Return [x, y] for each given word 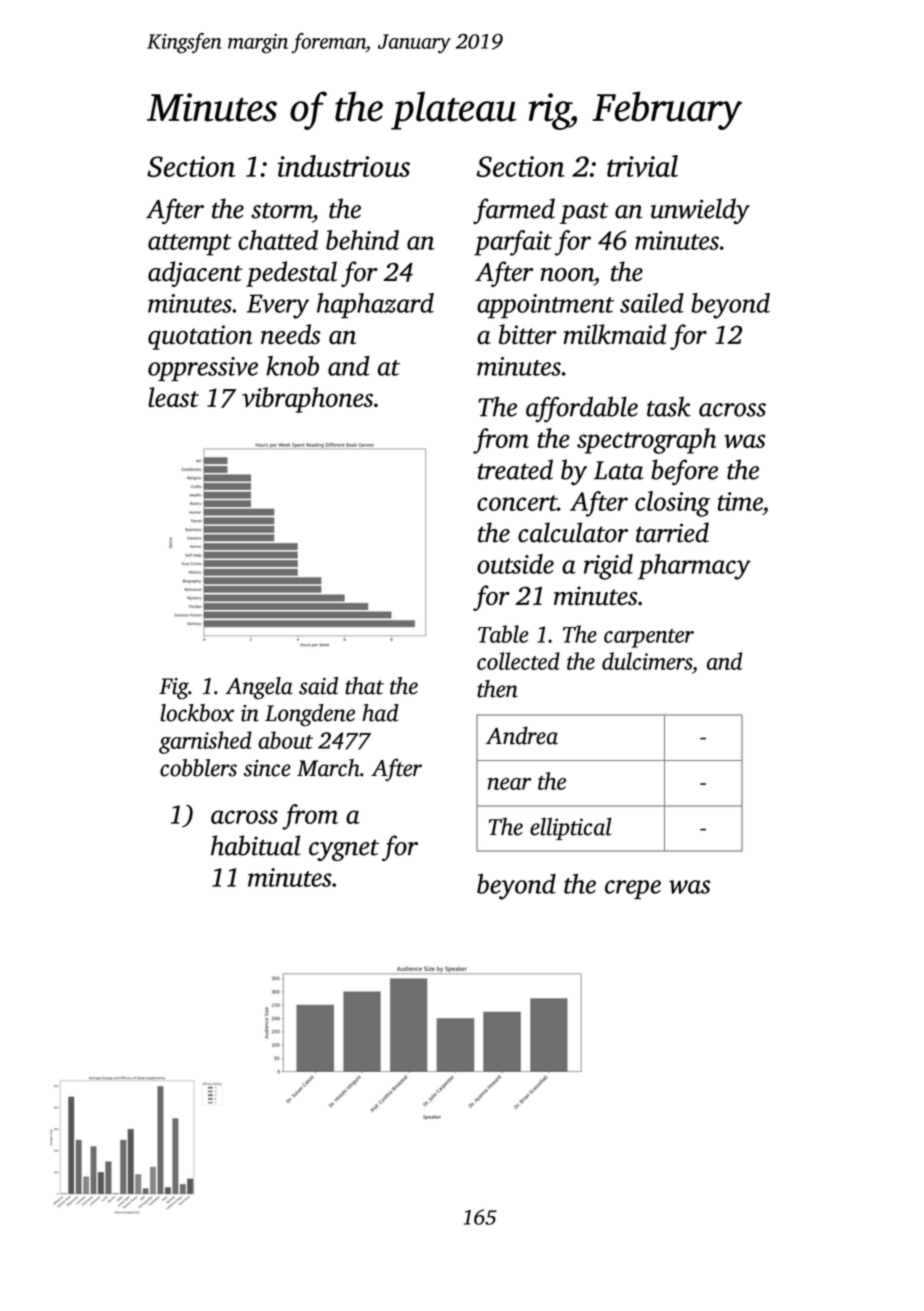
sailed [652, 303]
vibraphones [307, 400]
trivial [642, 166]
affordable [582, 409]
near [509, 784]
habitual [256, 845]
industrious [343, 166]
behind [362, 240]
